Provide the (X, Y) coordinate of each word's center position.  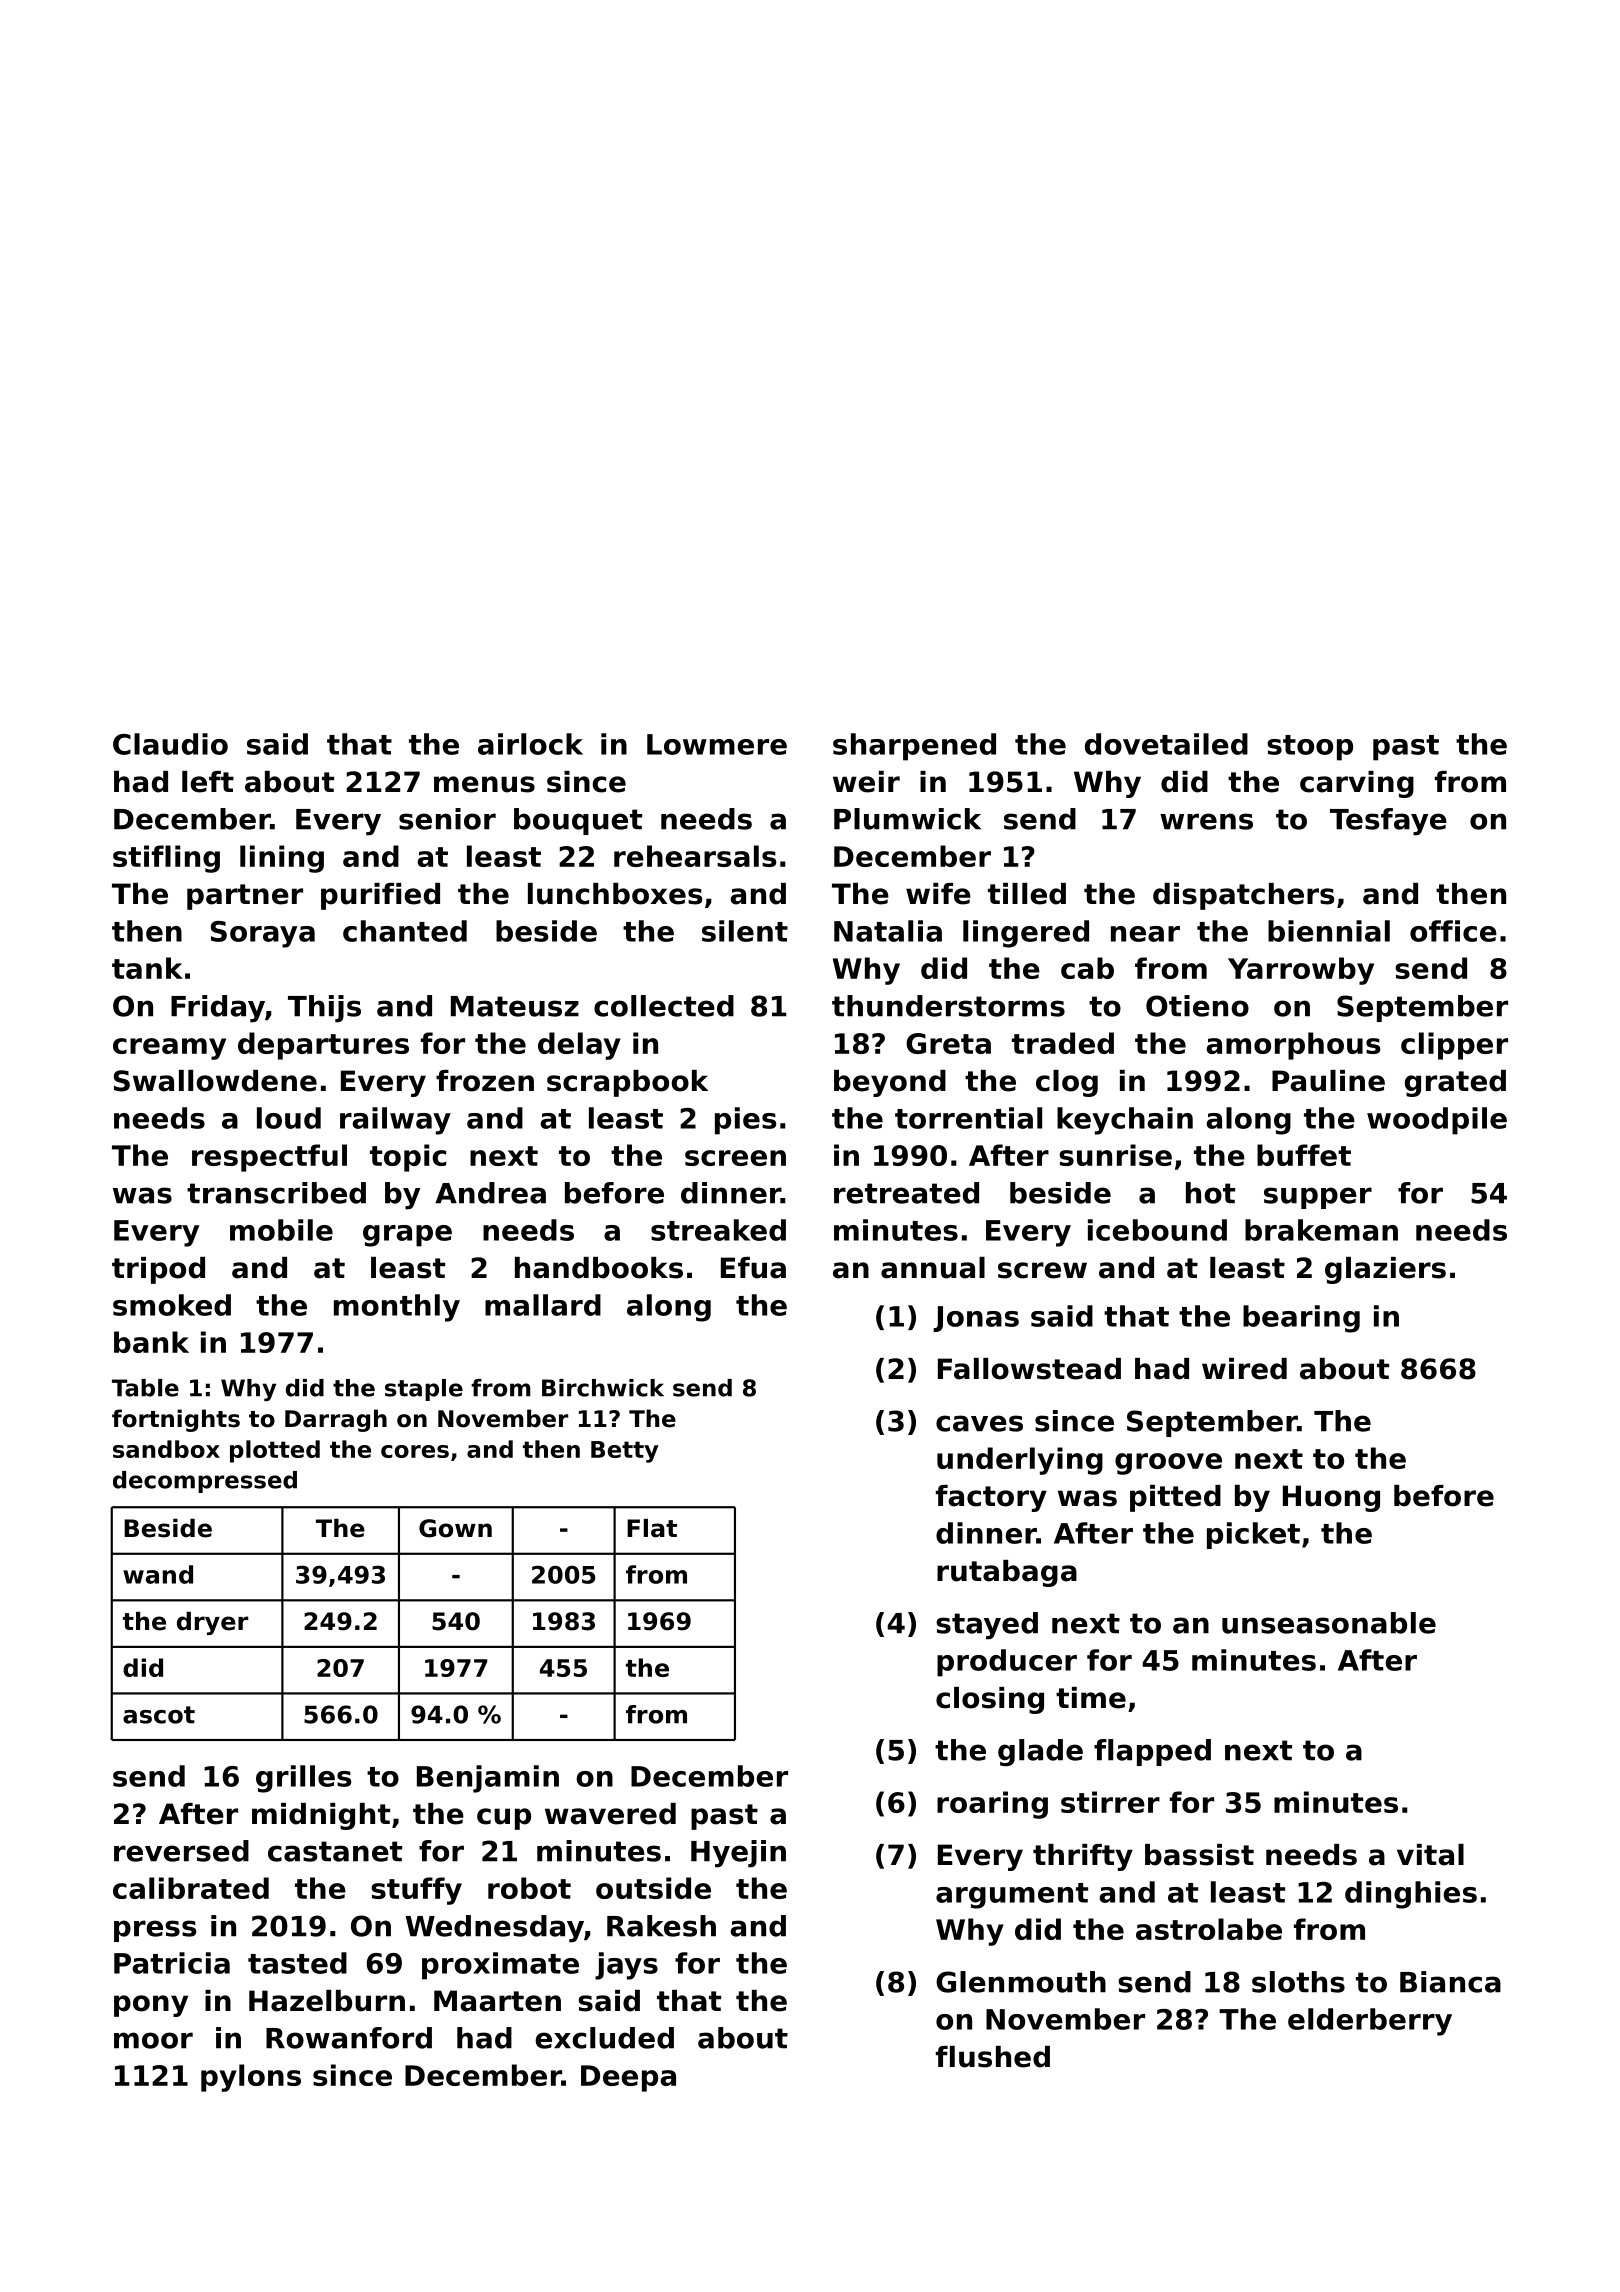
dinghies (1411, 1895)
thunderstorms (948, 1006)
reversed (181, 1851)
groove (1168, 1464)
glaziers (1385, 1270)
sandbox (166, 1449)
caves (979, 1423)
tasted (297, 1963)
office (1453, 931)
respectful (269, 1158)
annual (933, 1268)
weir (866, 782)
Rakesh (661, 1926)
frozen (485, 1081)
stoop (1310, 748)
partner (245, 897)
